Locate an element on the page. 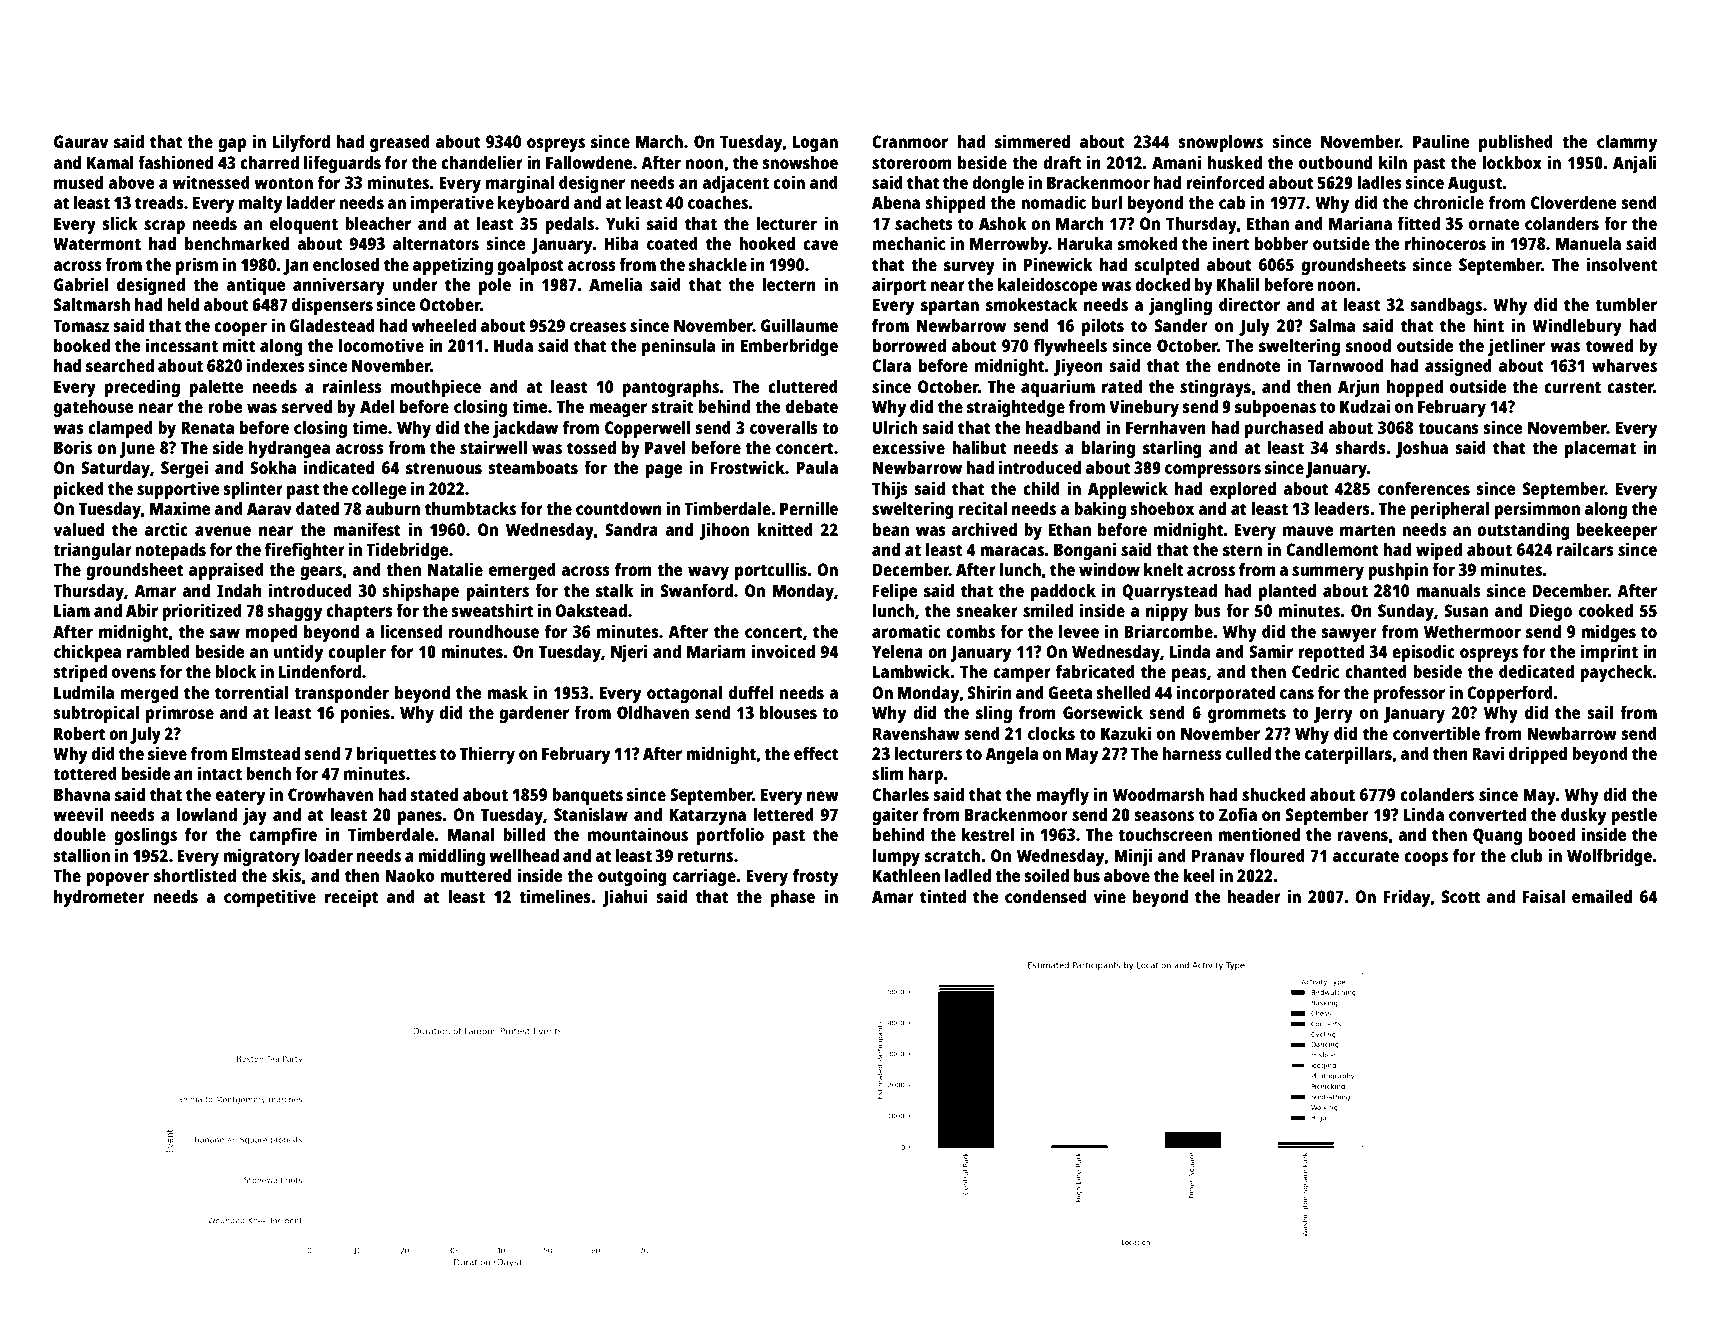  header is located at coordinates (1254, 896).
